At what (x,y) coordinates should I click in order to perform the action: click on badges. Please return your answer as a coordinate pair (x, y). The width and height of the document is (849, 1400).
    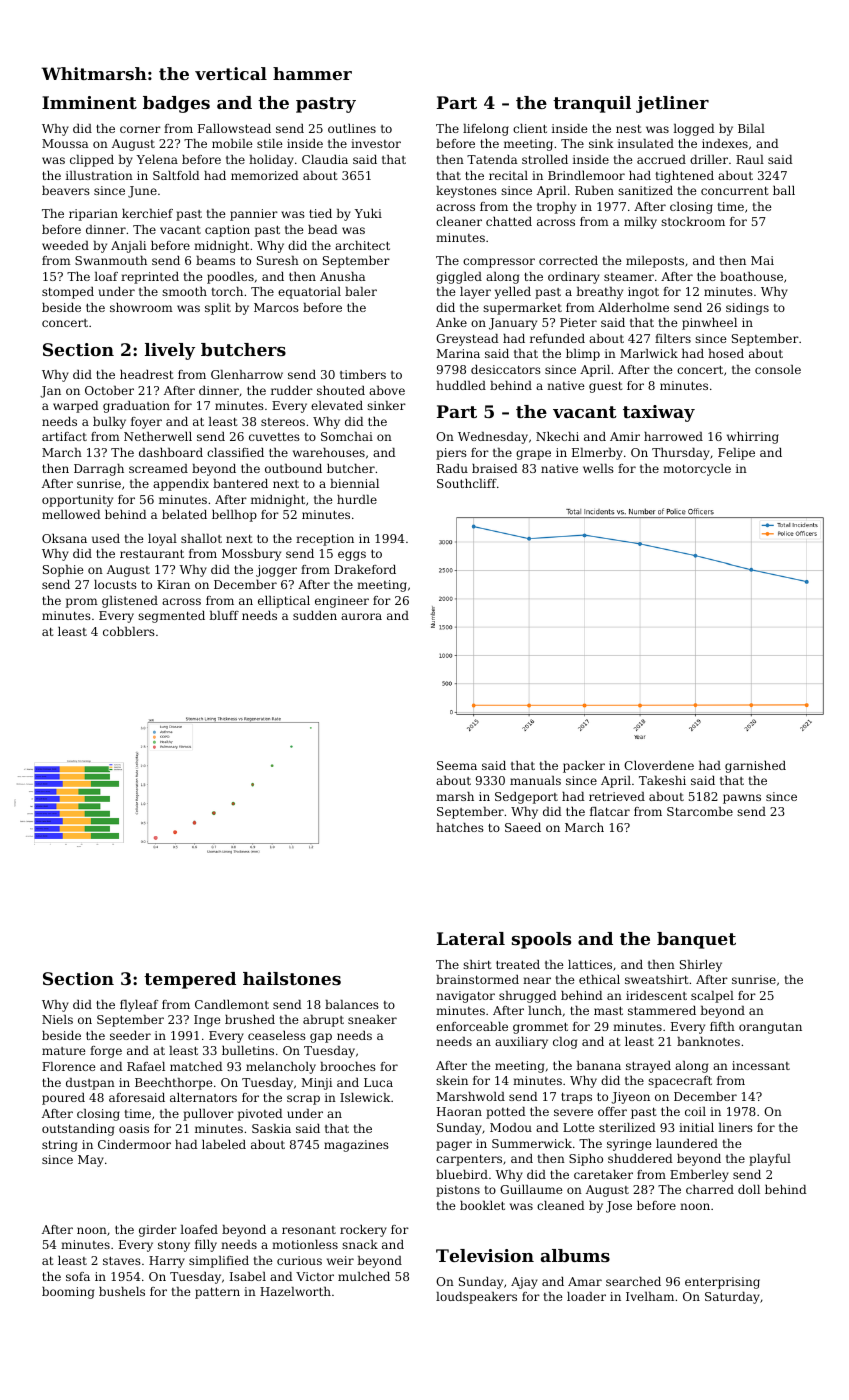
    Looking at the image, I should click on (176, 104).
